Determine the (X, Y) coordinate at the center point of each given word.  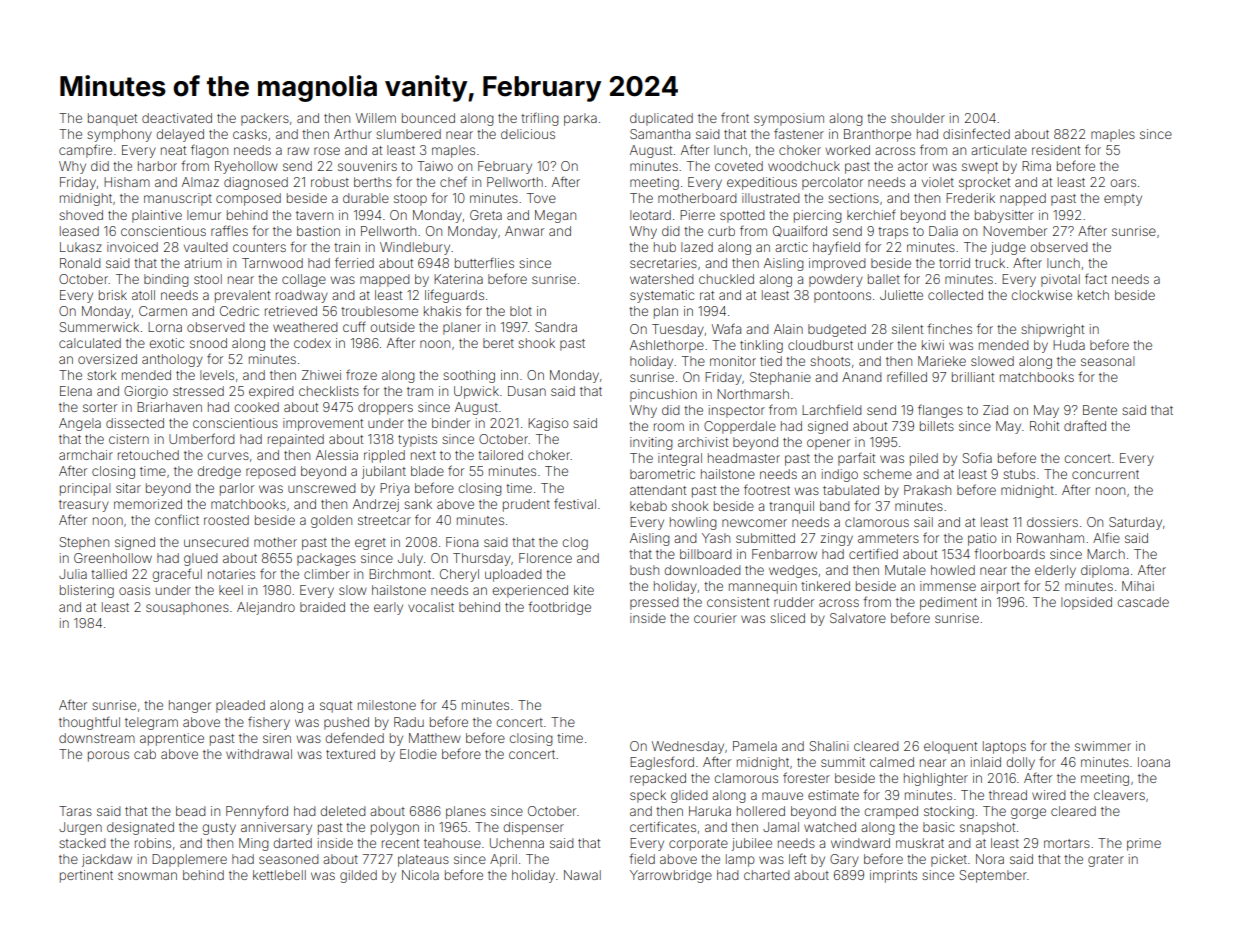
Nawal (582, 875)
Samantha (660, 134)
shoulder (918, 118)
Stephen (84, 543)
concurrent (1105, 474)
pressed (654, 603)
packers (265, 119)
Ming (253, 844)
